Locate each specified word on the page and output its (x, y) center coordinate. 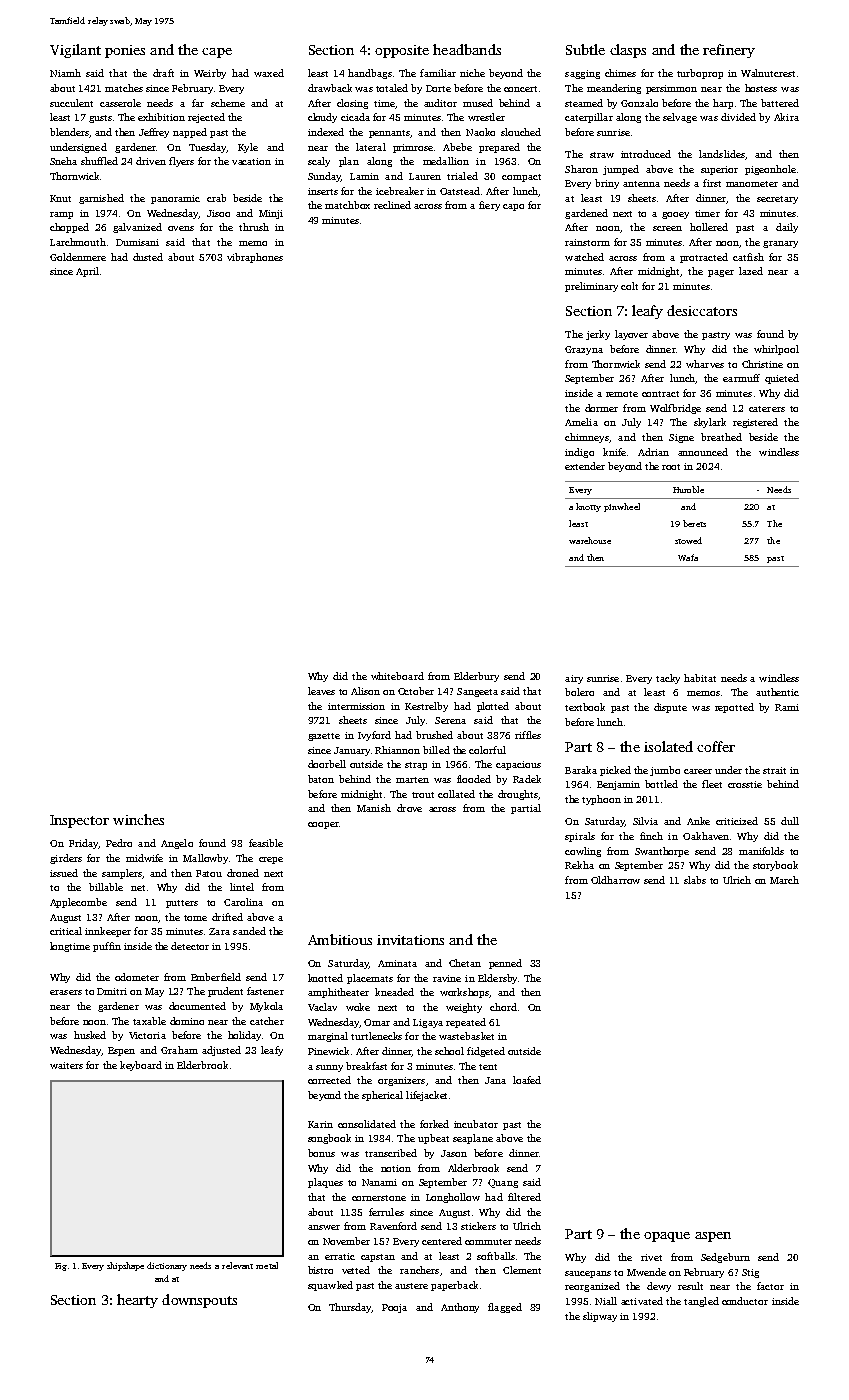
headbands (467, 49)
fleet (712, 784)
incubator (476, 1124)
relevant (237, 1265)
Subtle (585, 49)
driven (151, 161)
